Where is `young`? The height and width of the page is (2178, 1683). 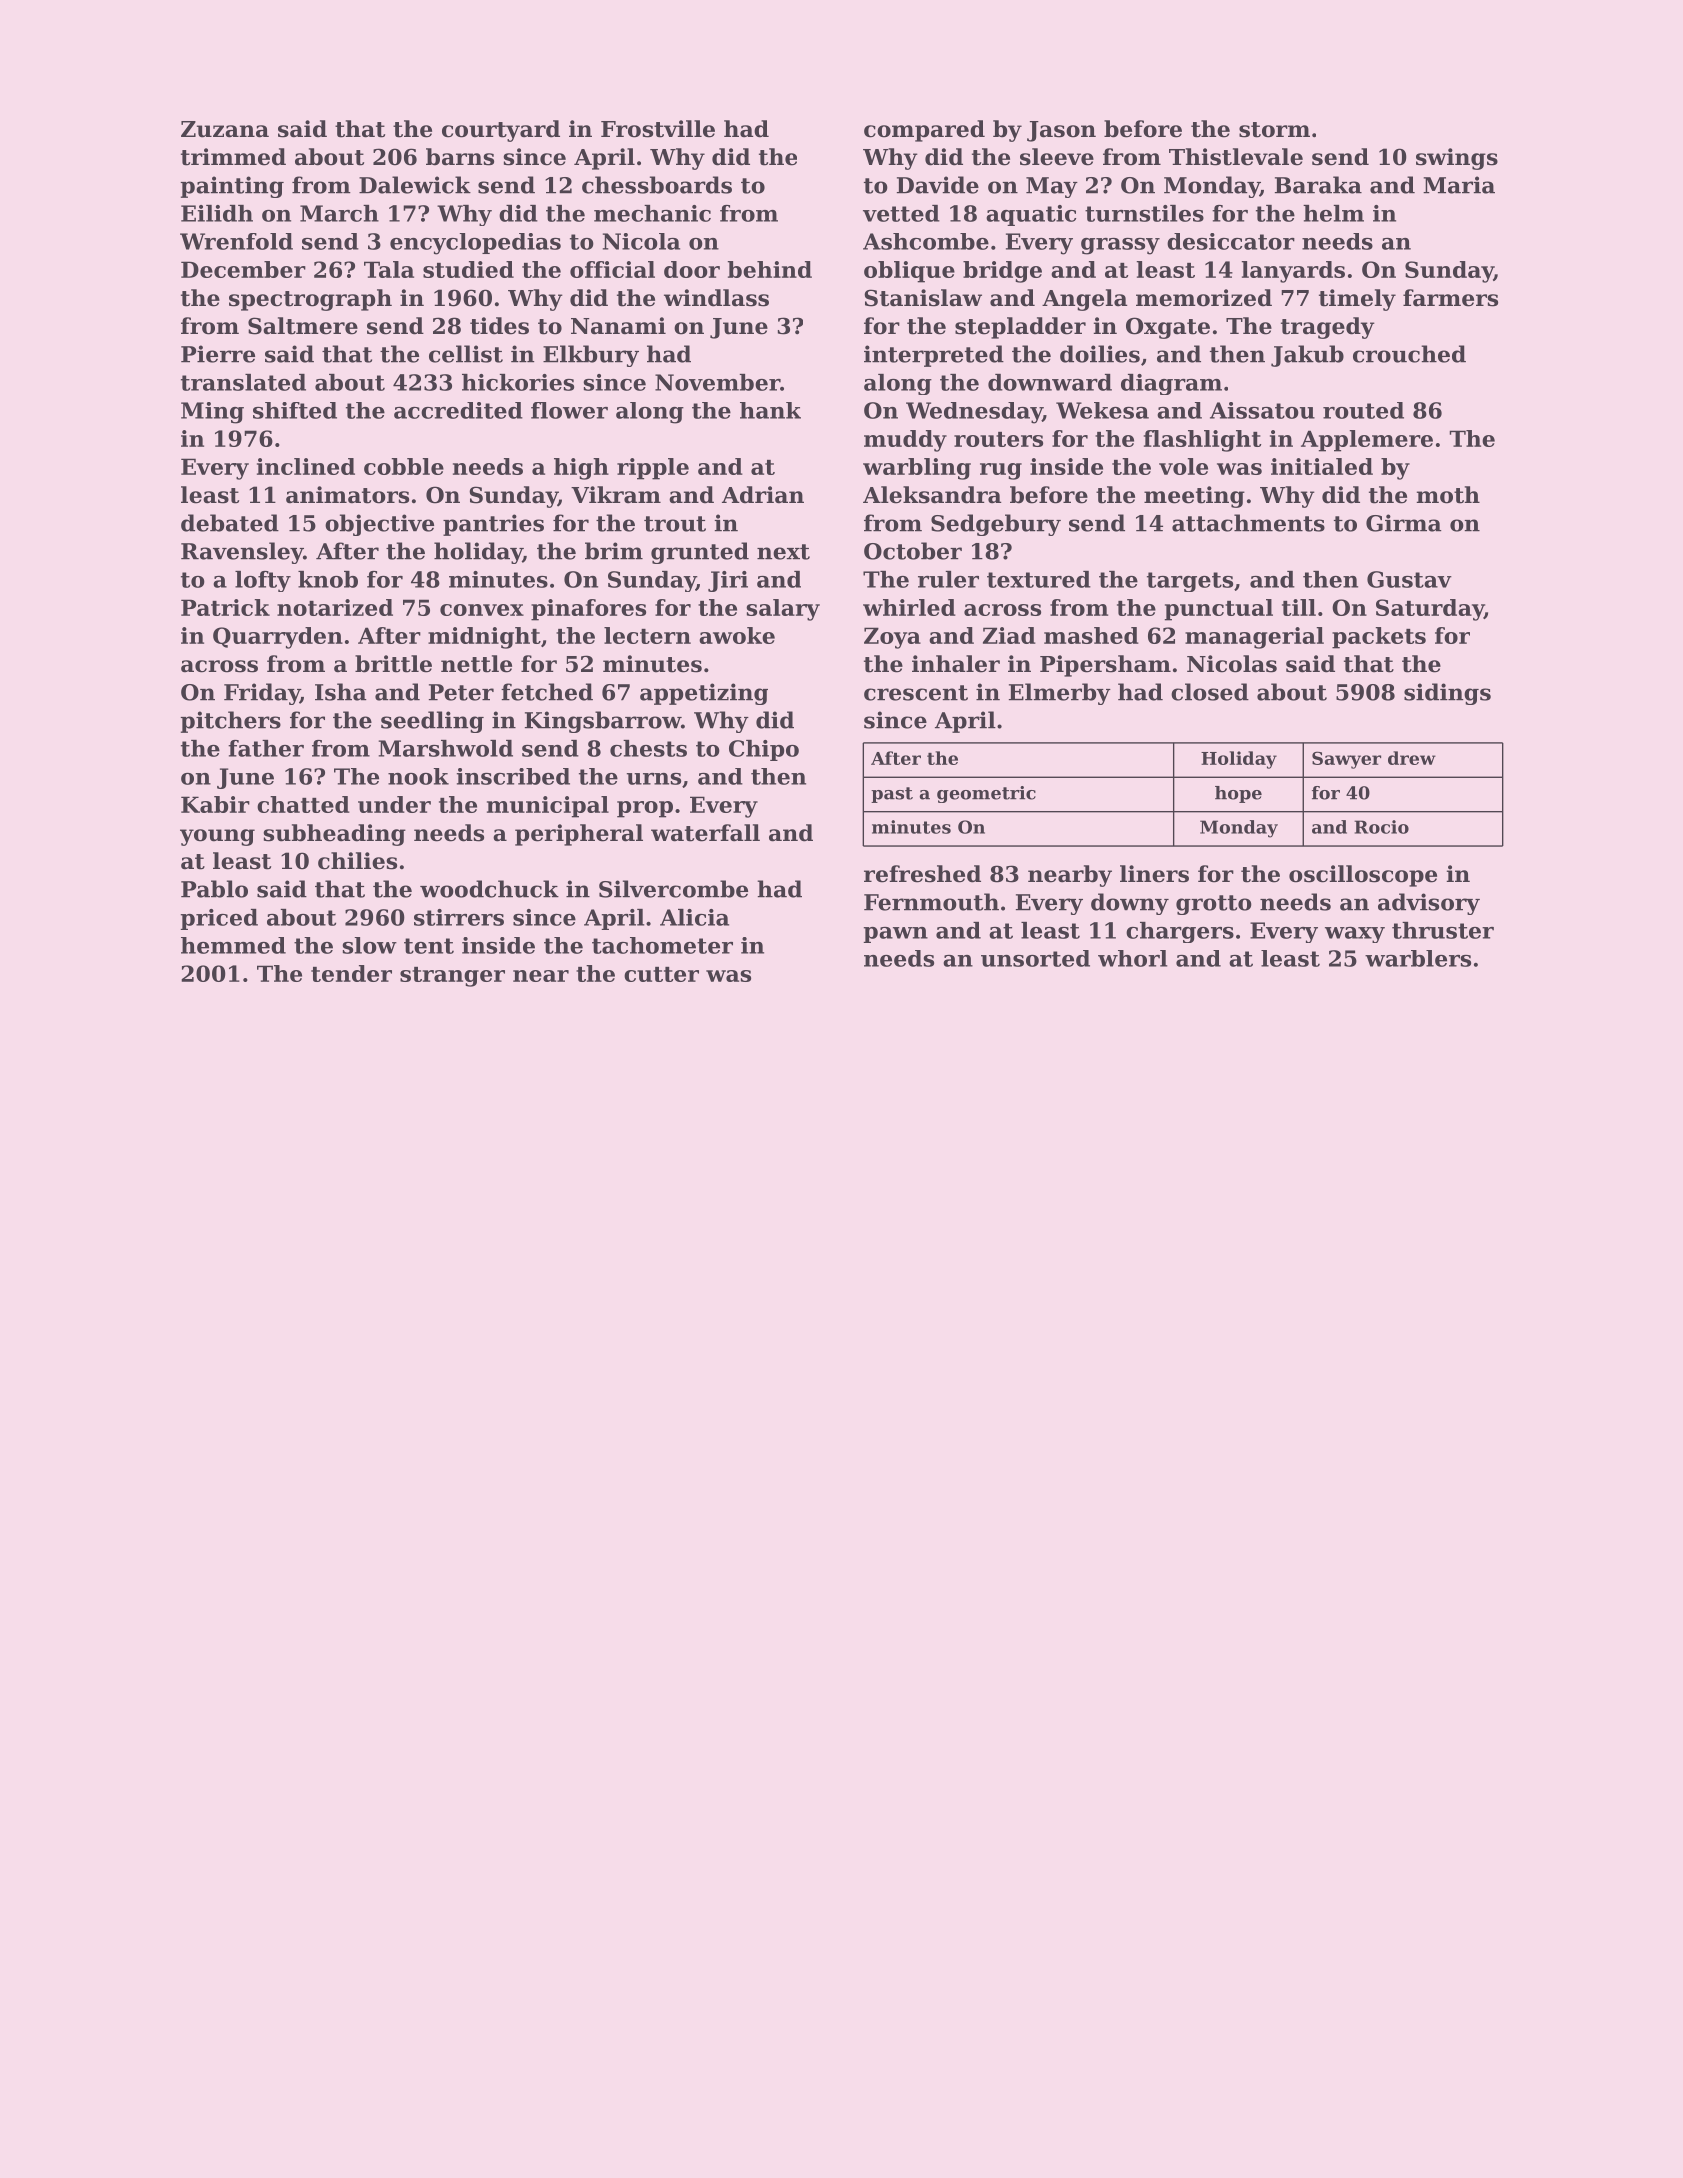 young is located at coordinates (217, 837).
